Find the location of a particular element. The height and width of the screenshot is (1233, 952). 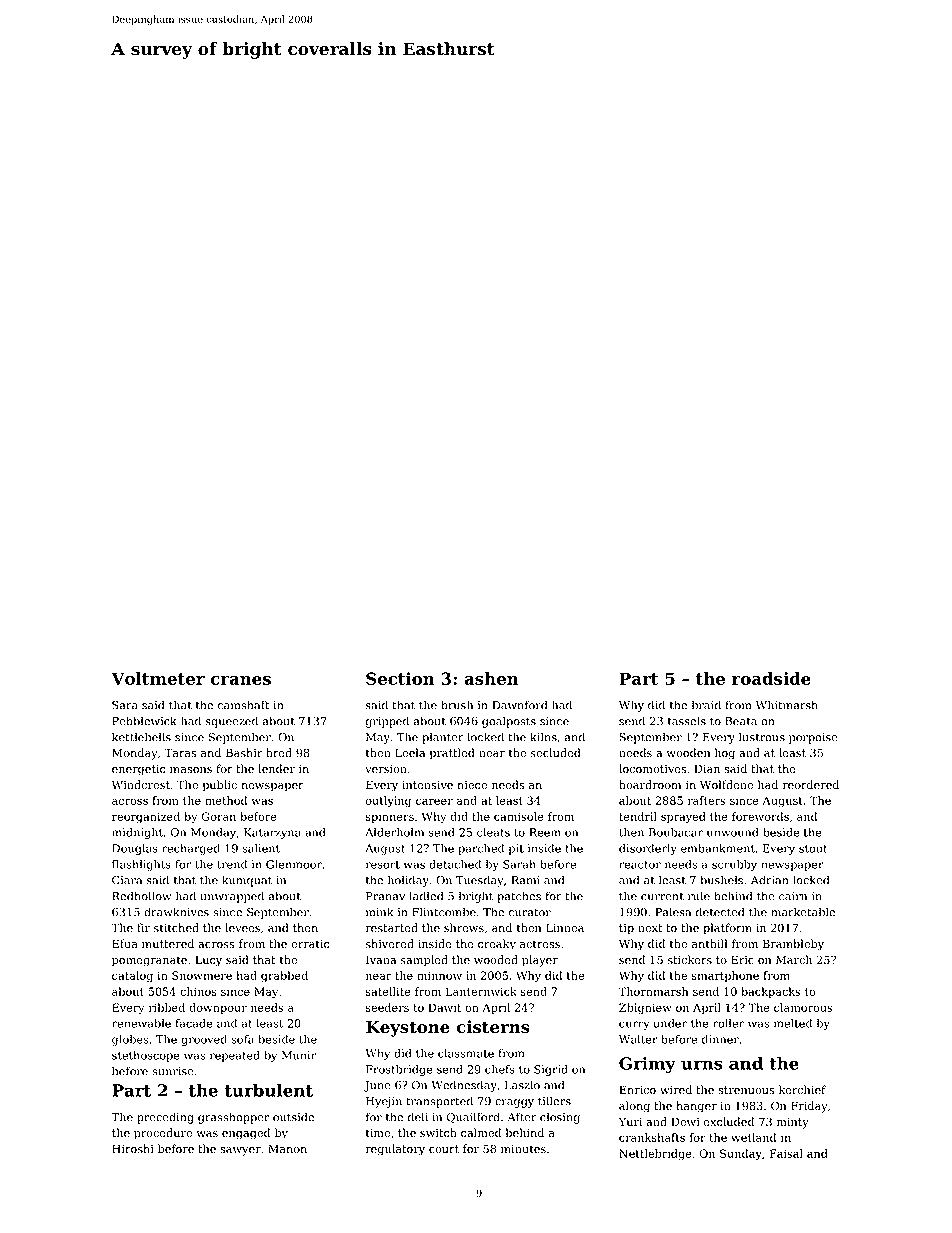

goalposts is located at coordinates (509, 722).
